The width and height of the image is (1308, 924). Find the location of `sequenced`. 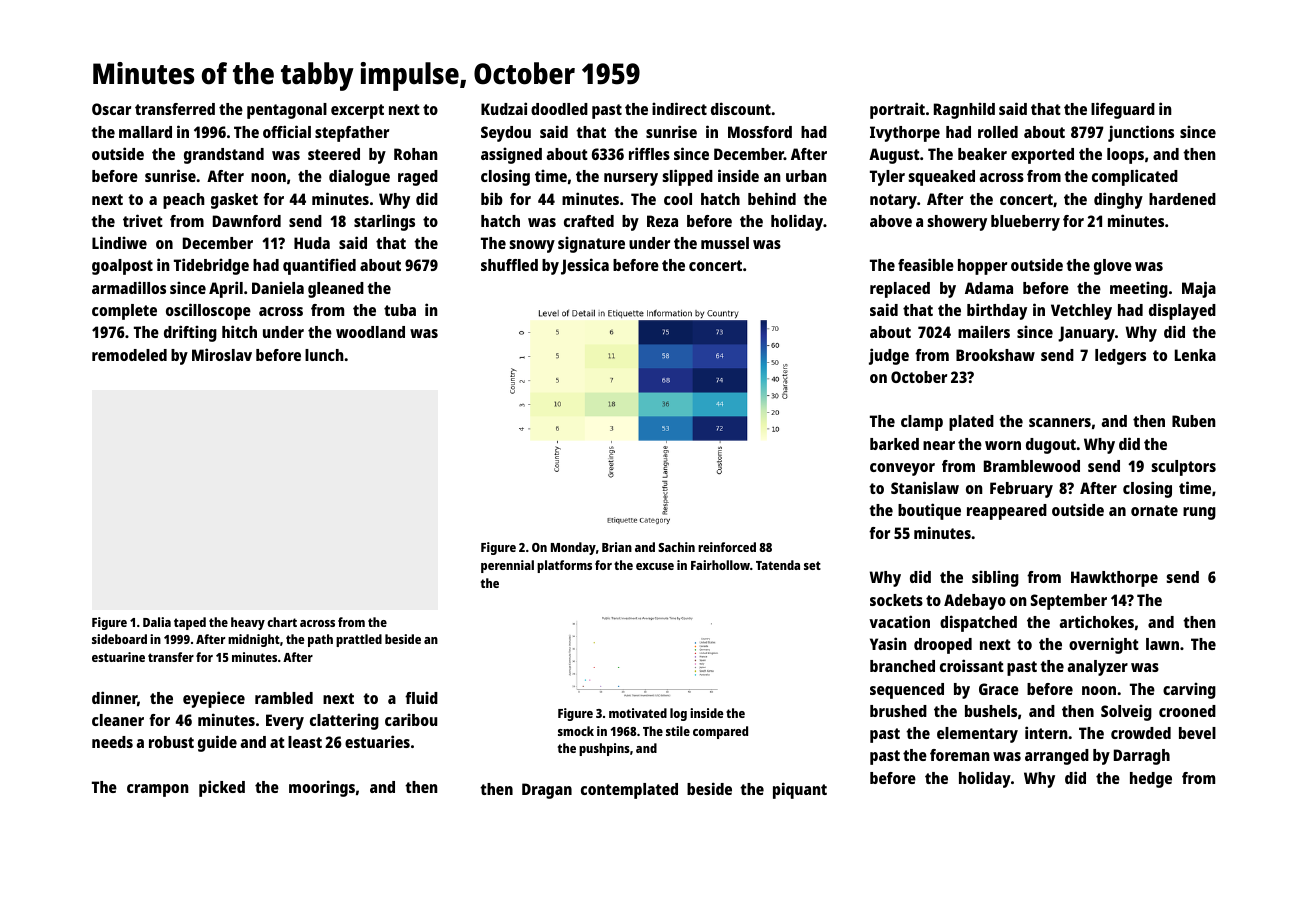

sequenced is located at coordinates (907, 691).
